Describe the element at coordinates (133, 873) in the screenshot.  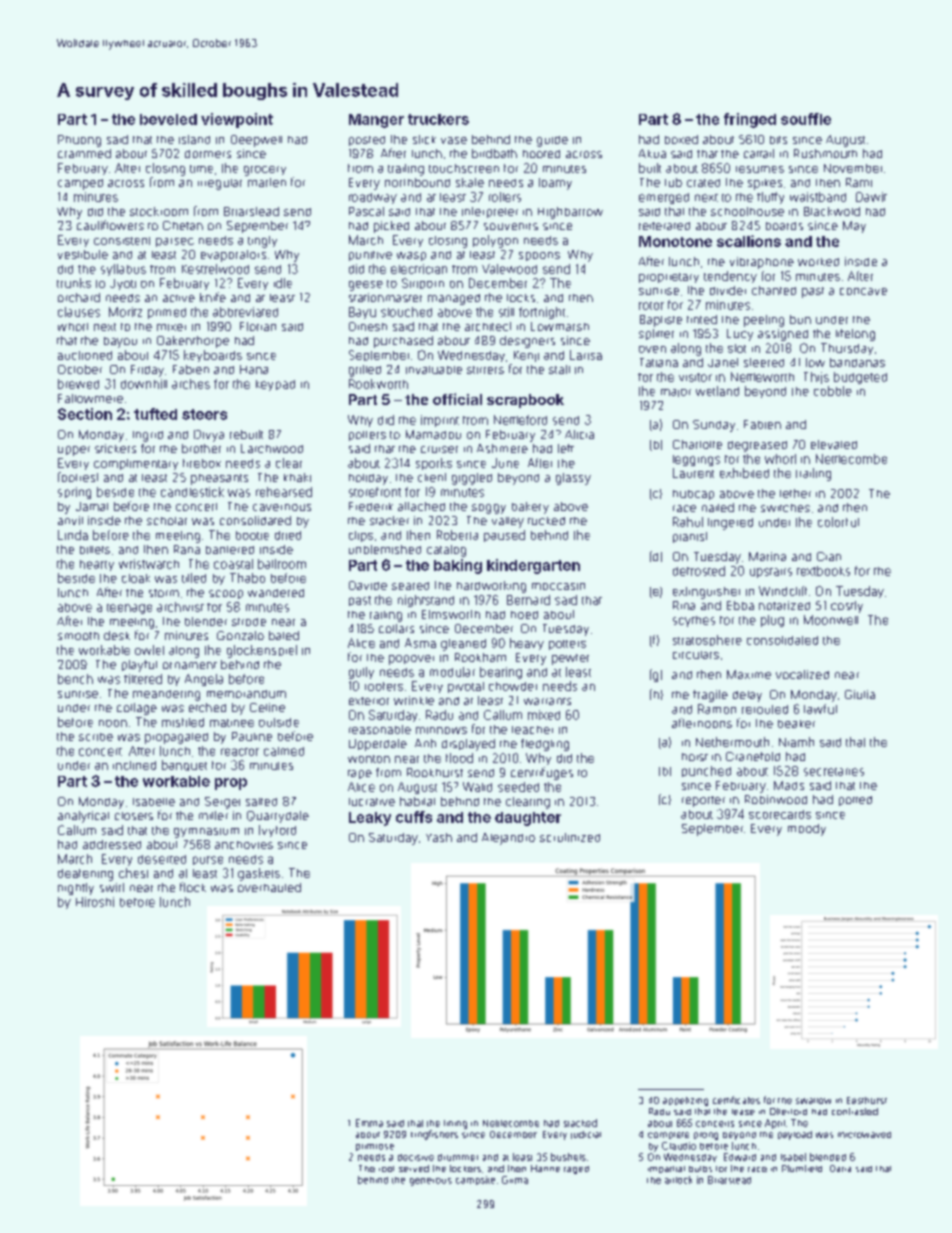
I see `chest` at that location.
